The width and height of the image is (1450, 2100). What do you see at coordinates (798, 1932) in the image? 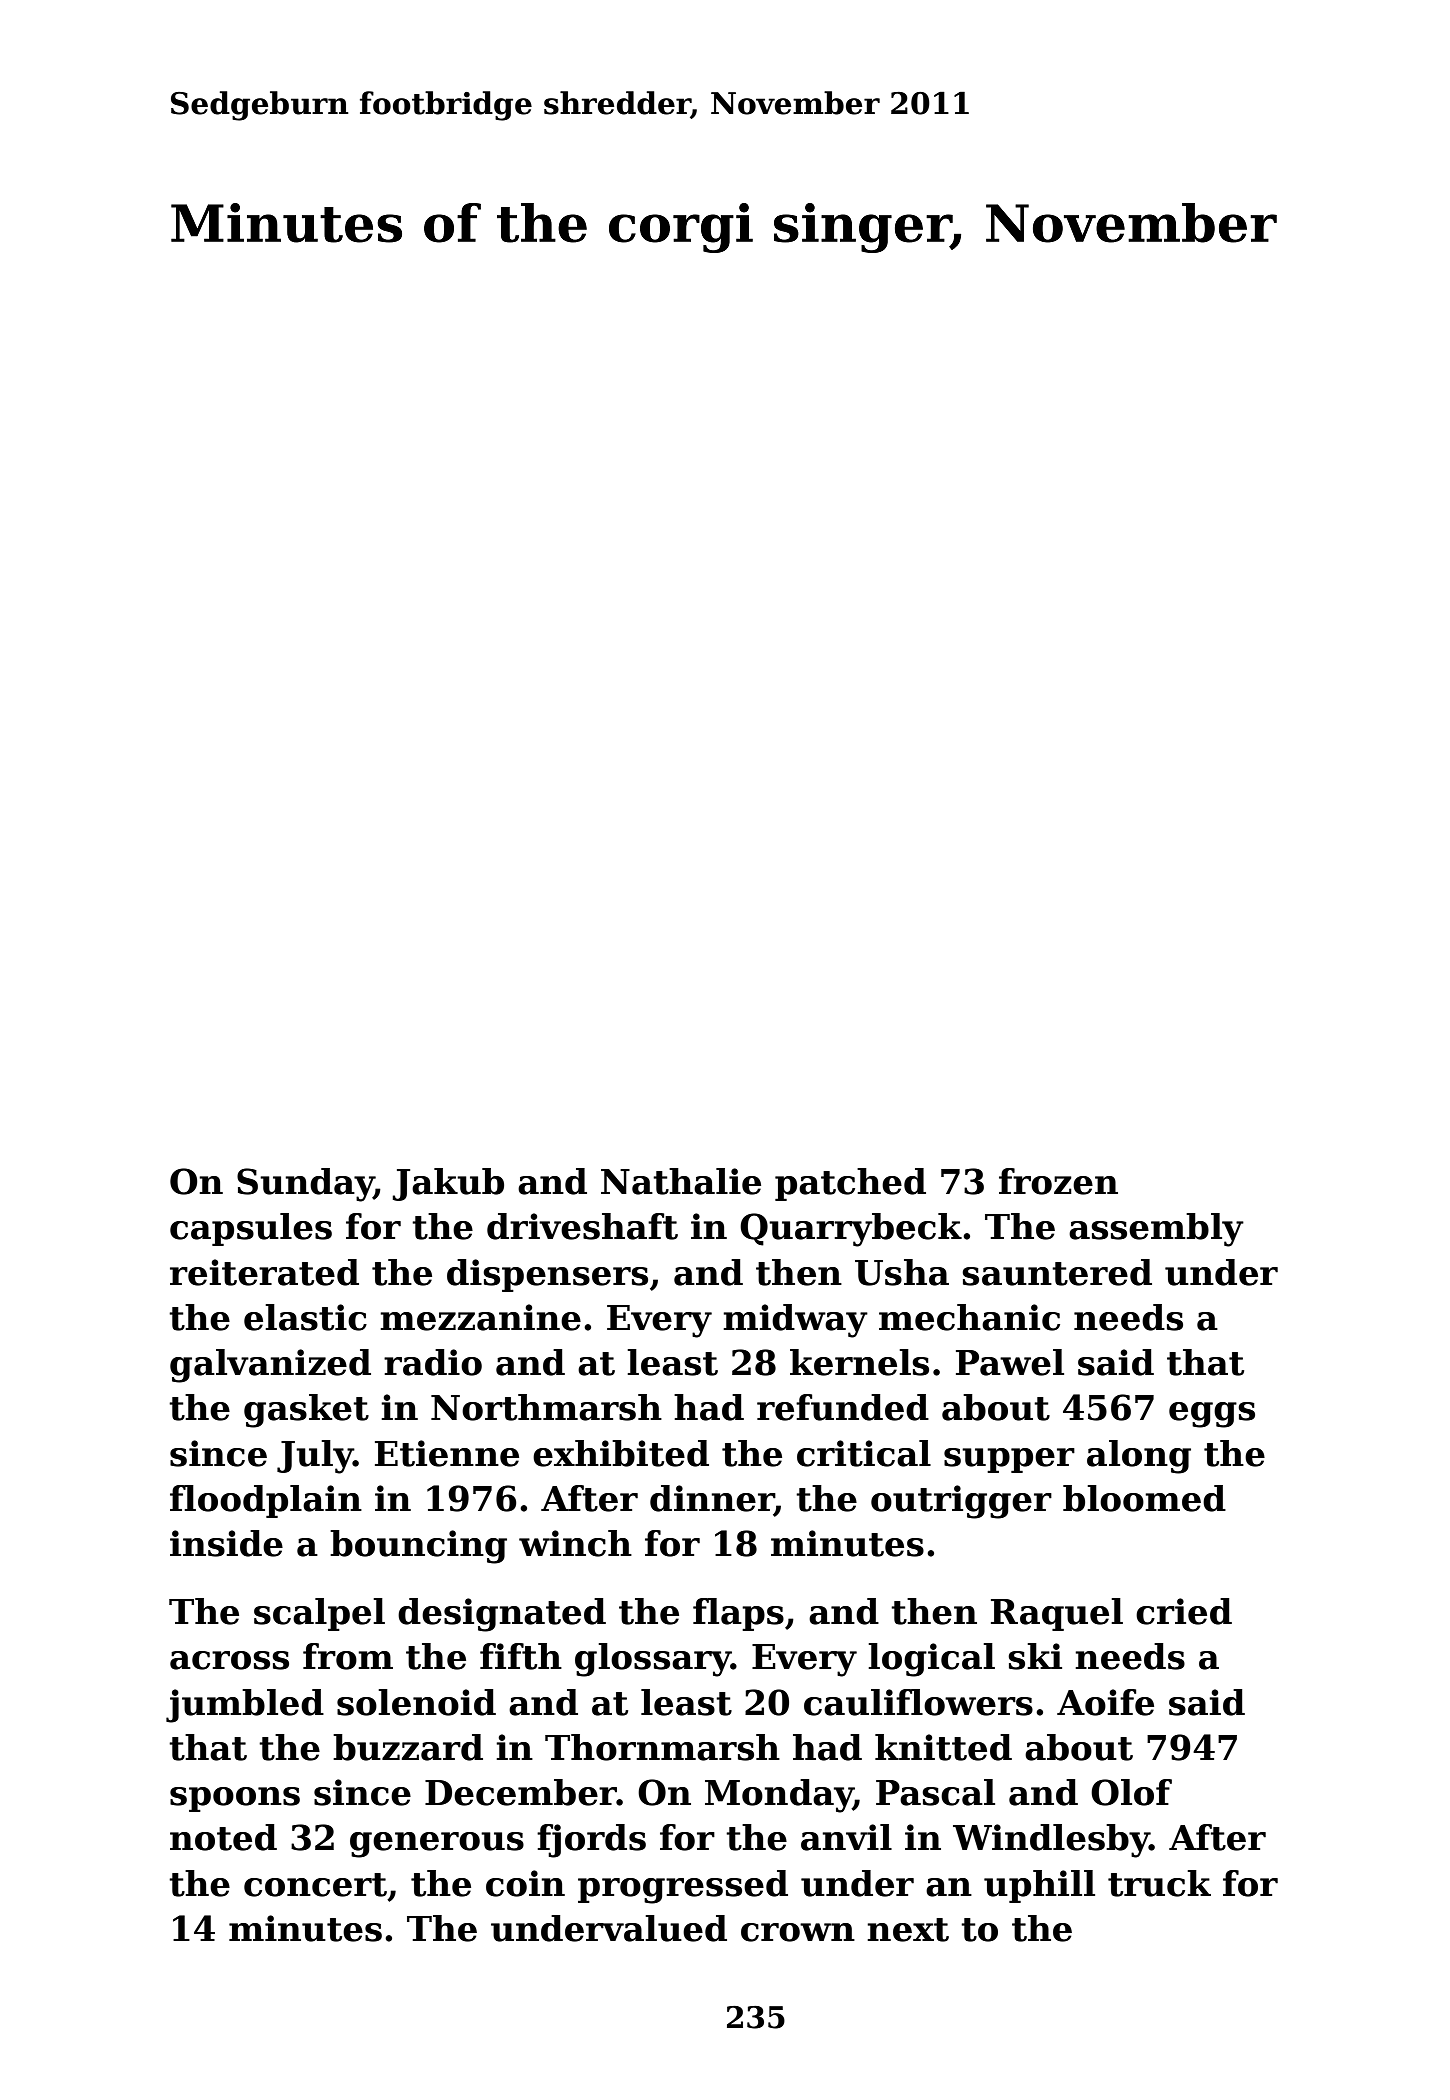
I see `crown` at bounding box center [798, 1932].
